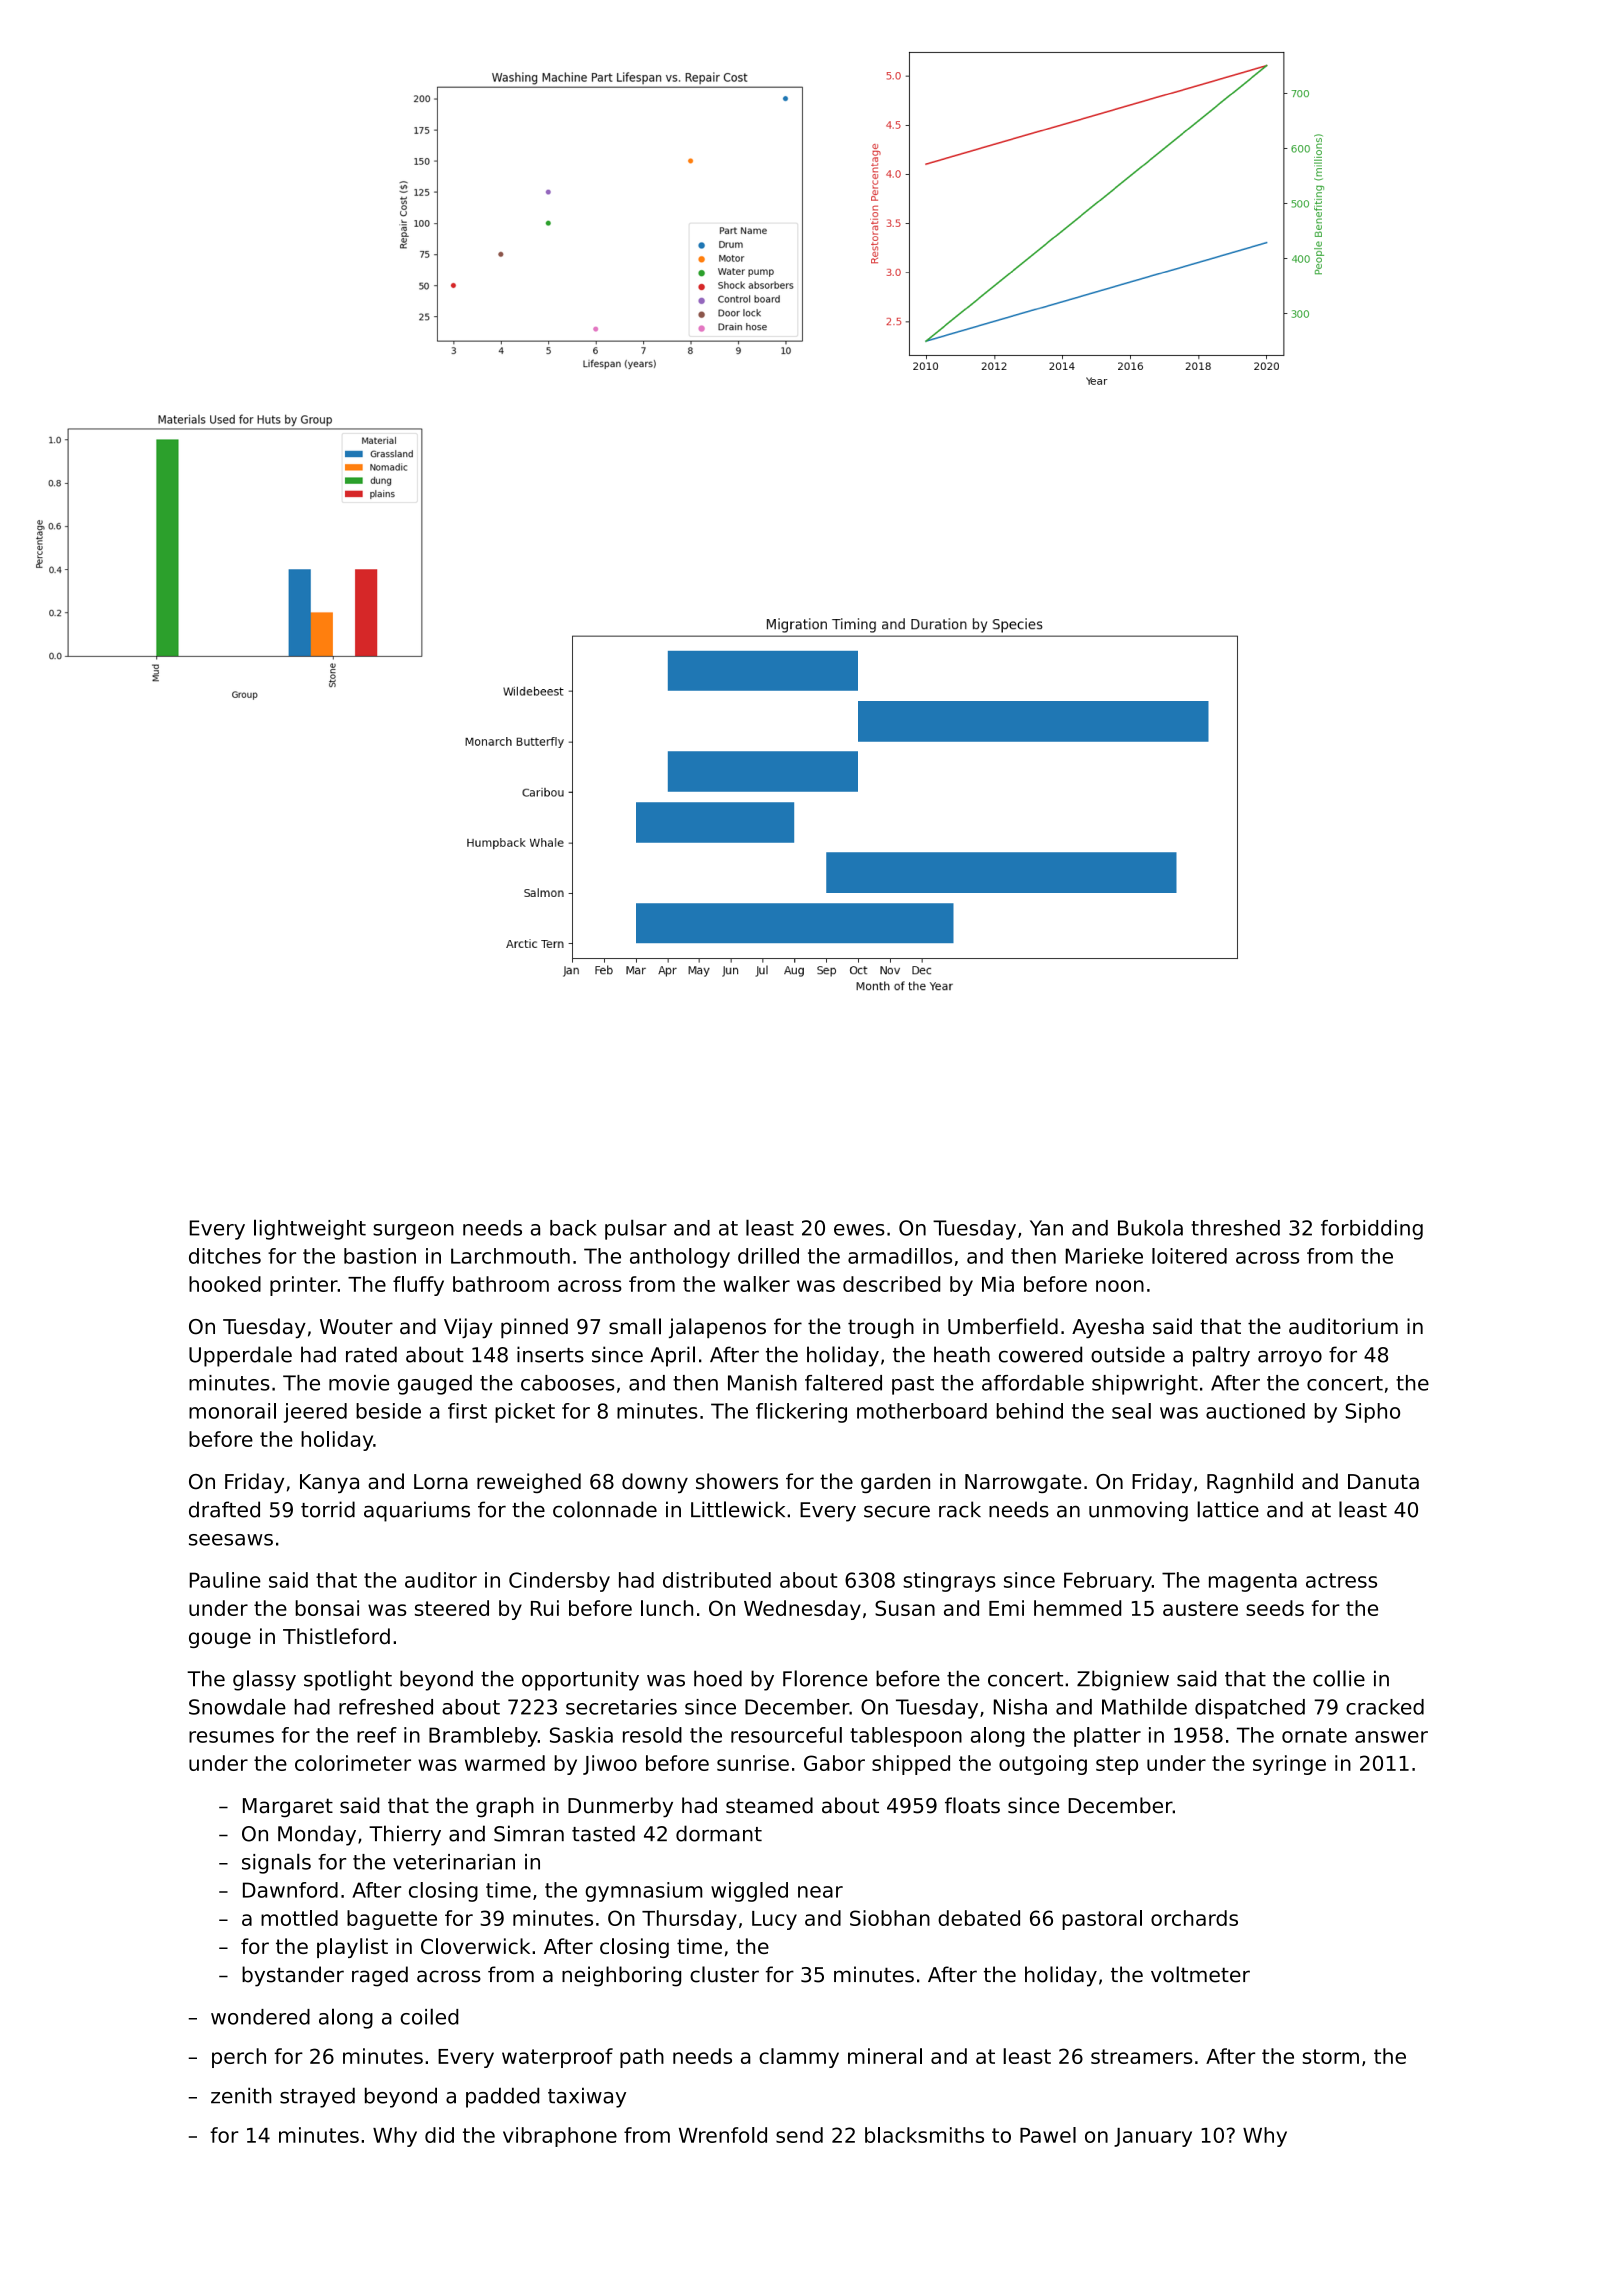 The width and height of the screenshot is (1620, 2292). I want to click on zenith, so click(241, 2095).
